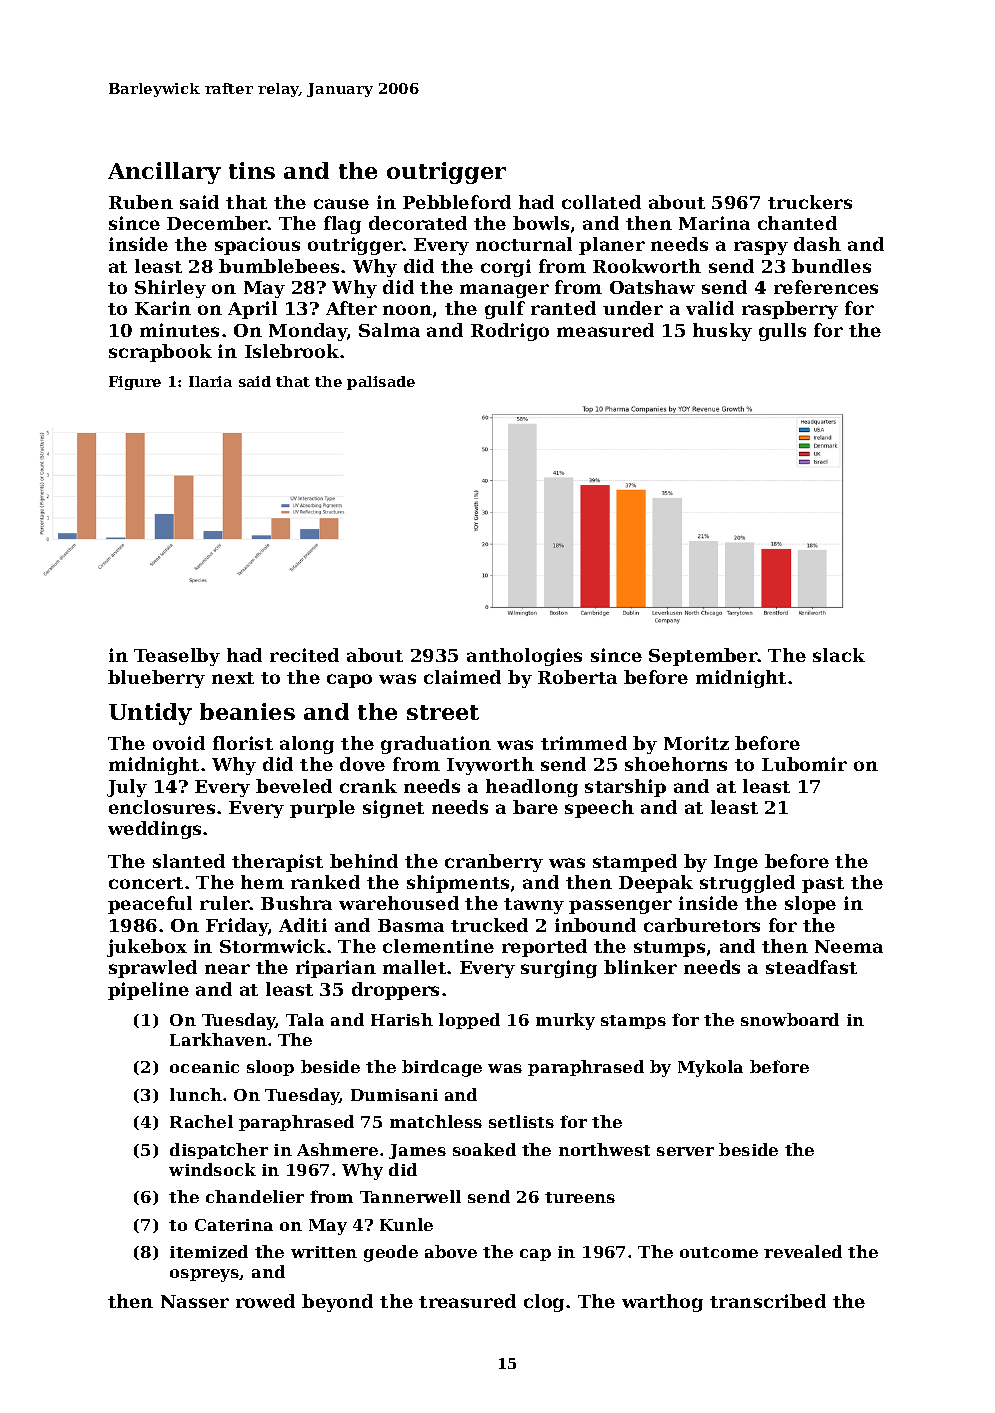 The image size is (995, 1413). What do you see at coordinates (810, 202) in the screenshot?
I see `truckers` at bounding box center [810, 202].
